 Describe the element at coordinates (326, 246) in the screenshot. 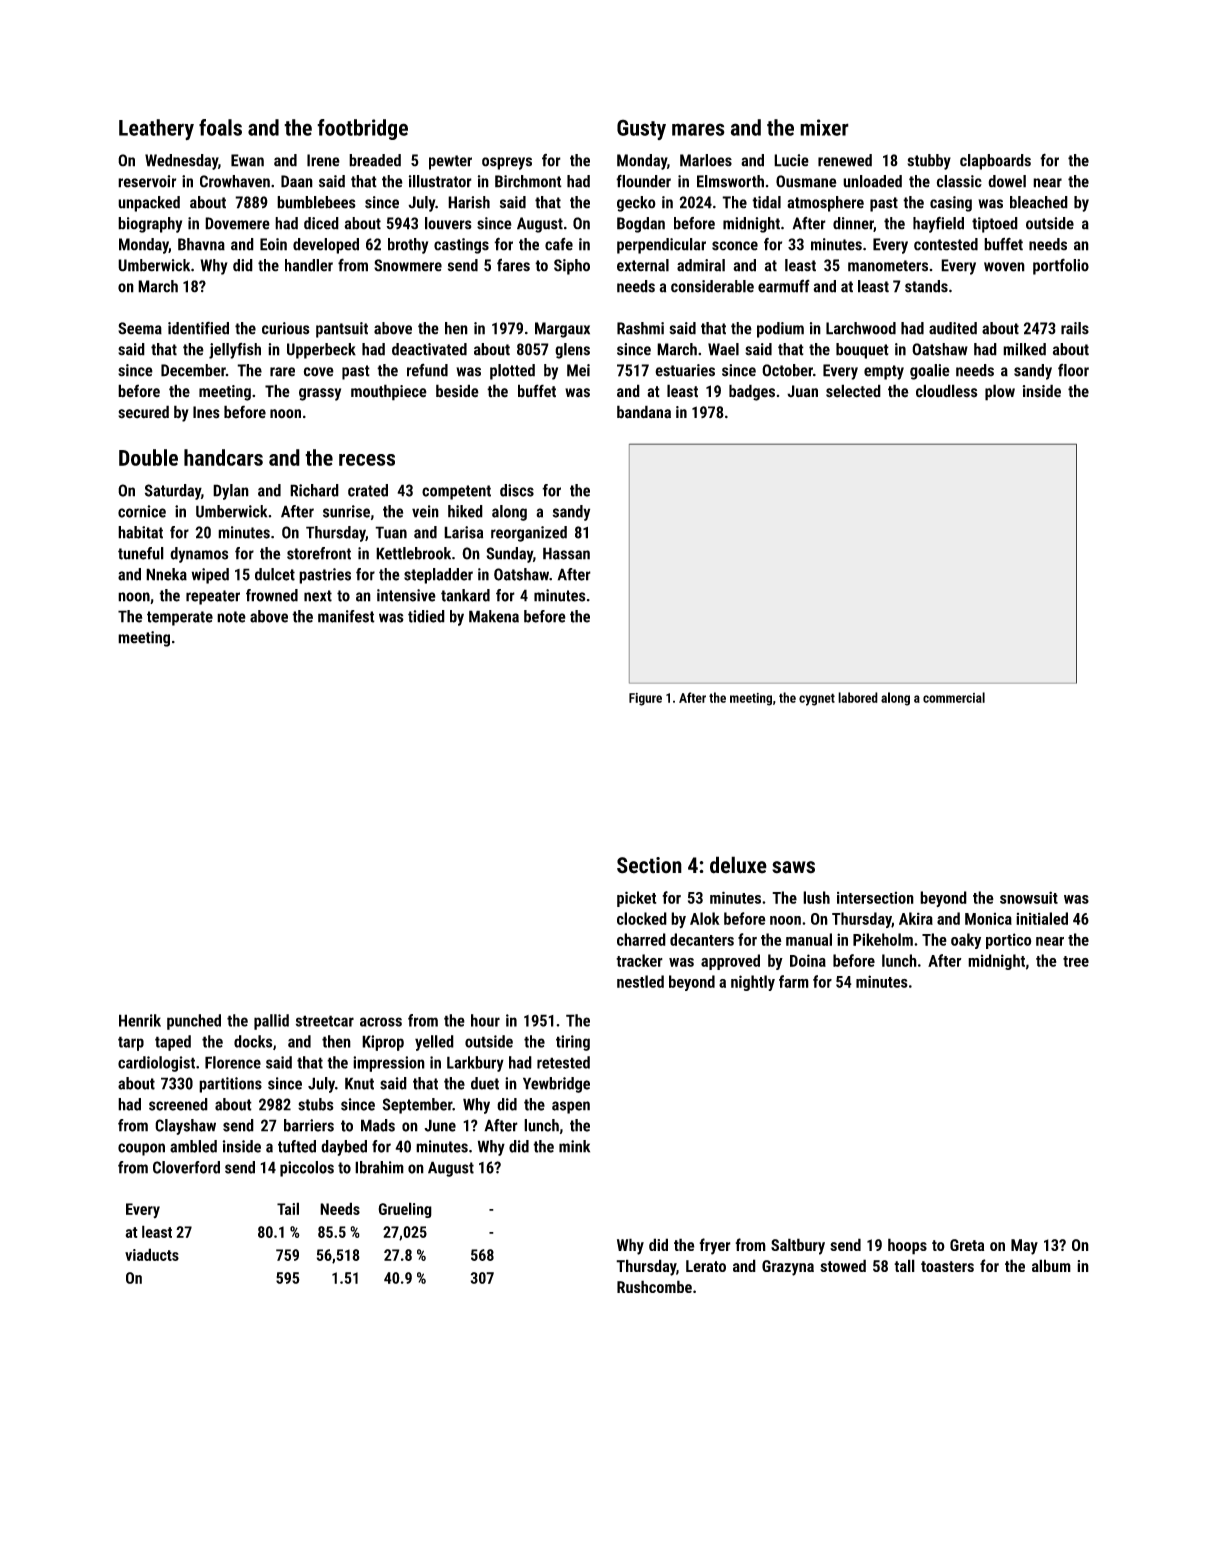

I see `developed` at that location.
